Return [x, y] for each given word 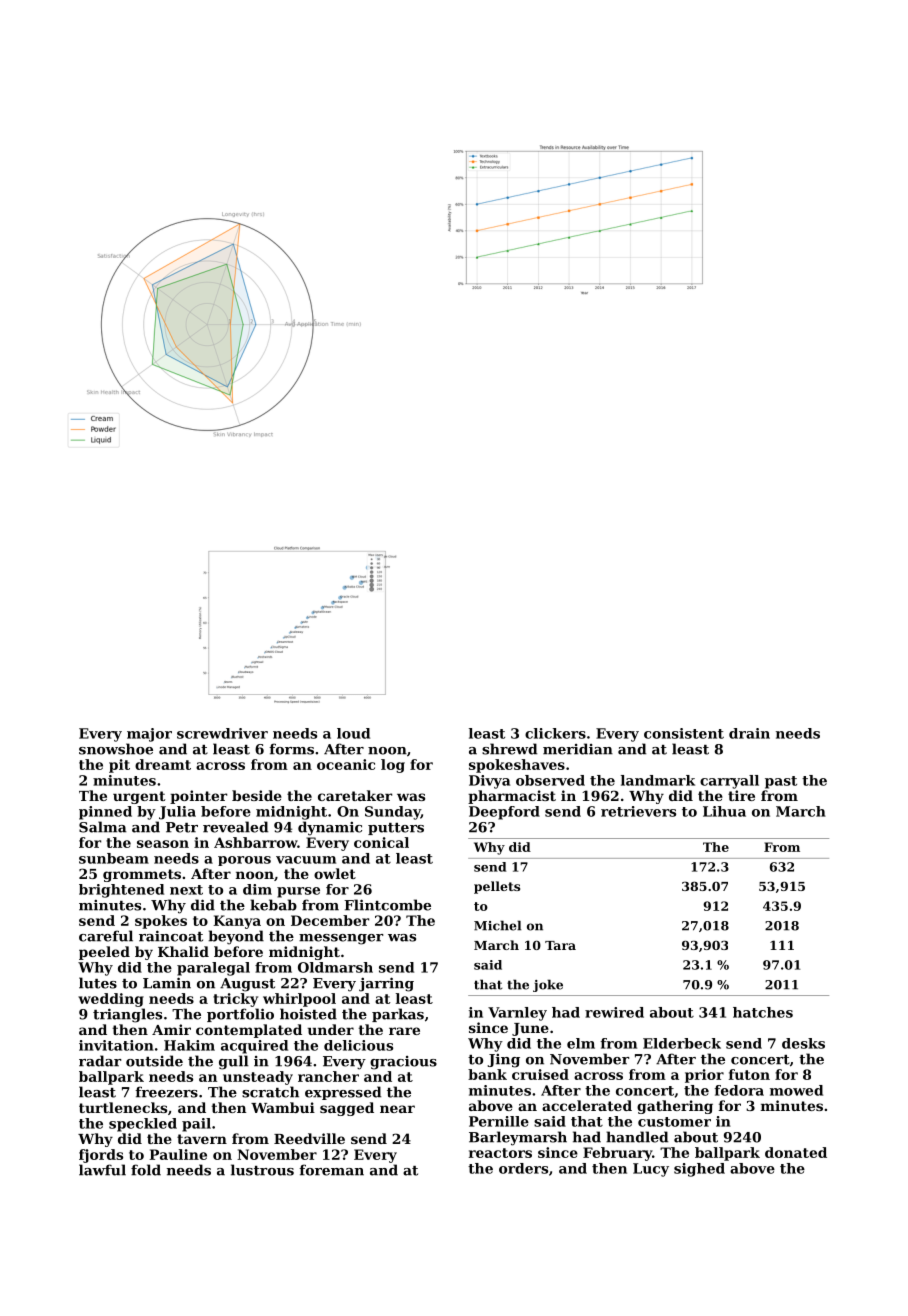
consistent [684, 733]
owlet [335, 873]
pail [196, 1125]
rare [404, 1031]
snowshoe [116, 749]
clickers [555, 733]
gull [234, 1062]
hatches [763, 1012]
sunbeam [114, 858]
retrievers [638, 811]
